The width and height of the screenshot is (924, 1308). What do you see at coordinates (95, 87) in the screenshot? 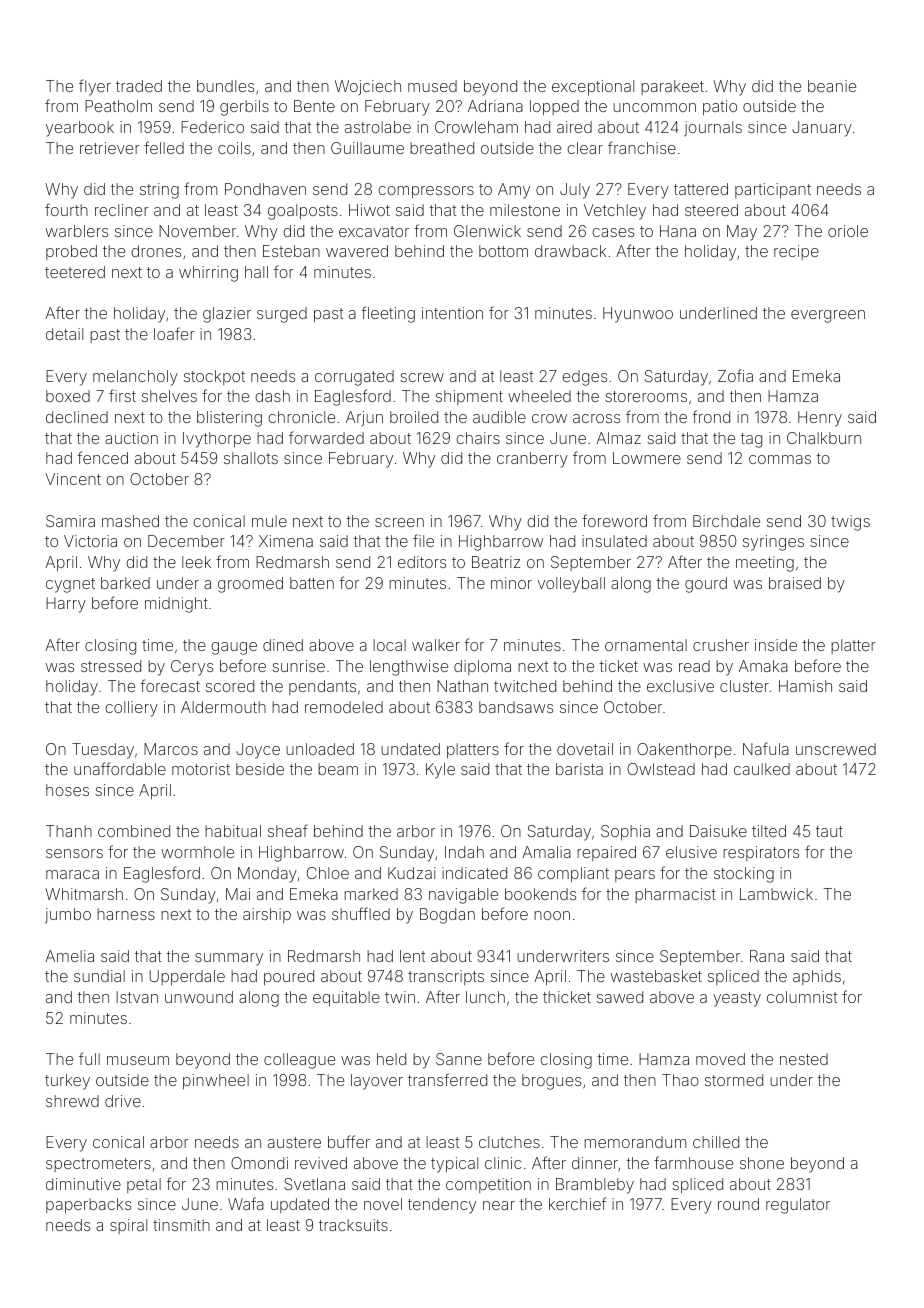
I see `flyer` at bounding box center [95, 87].
